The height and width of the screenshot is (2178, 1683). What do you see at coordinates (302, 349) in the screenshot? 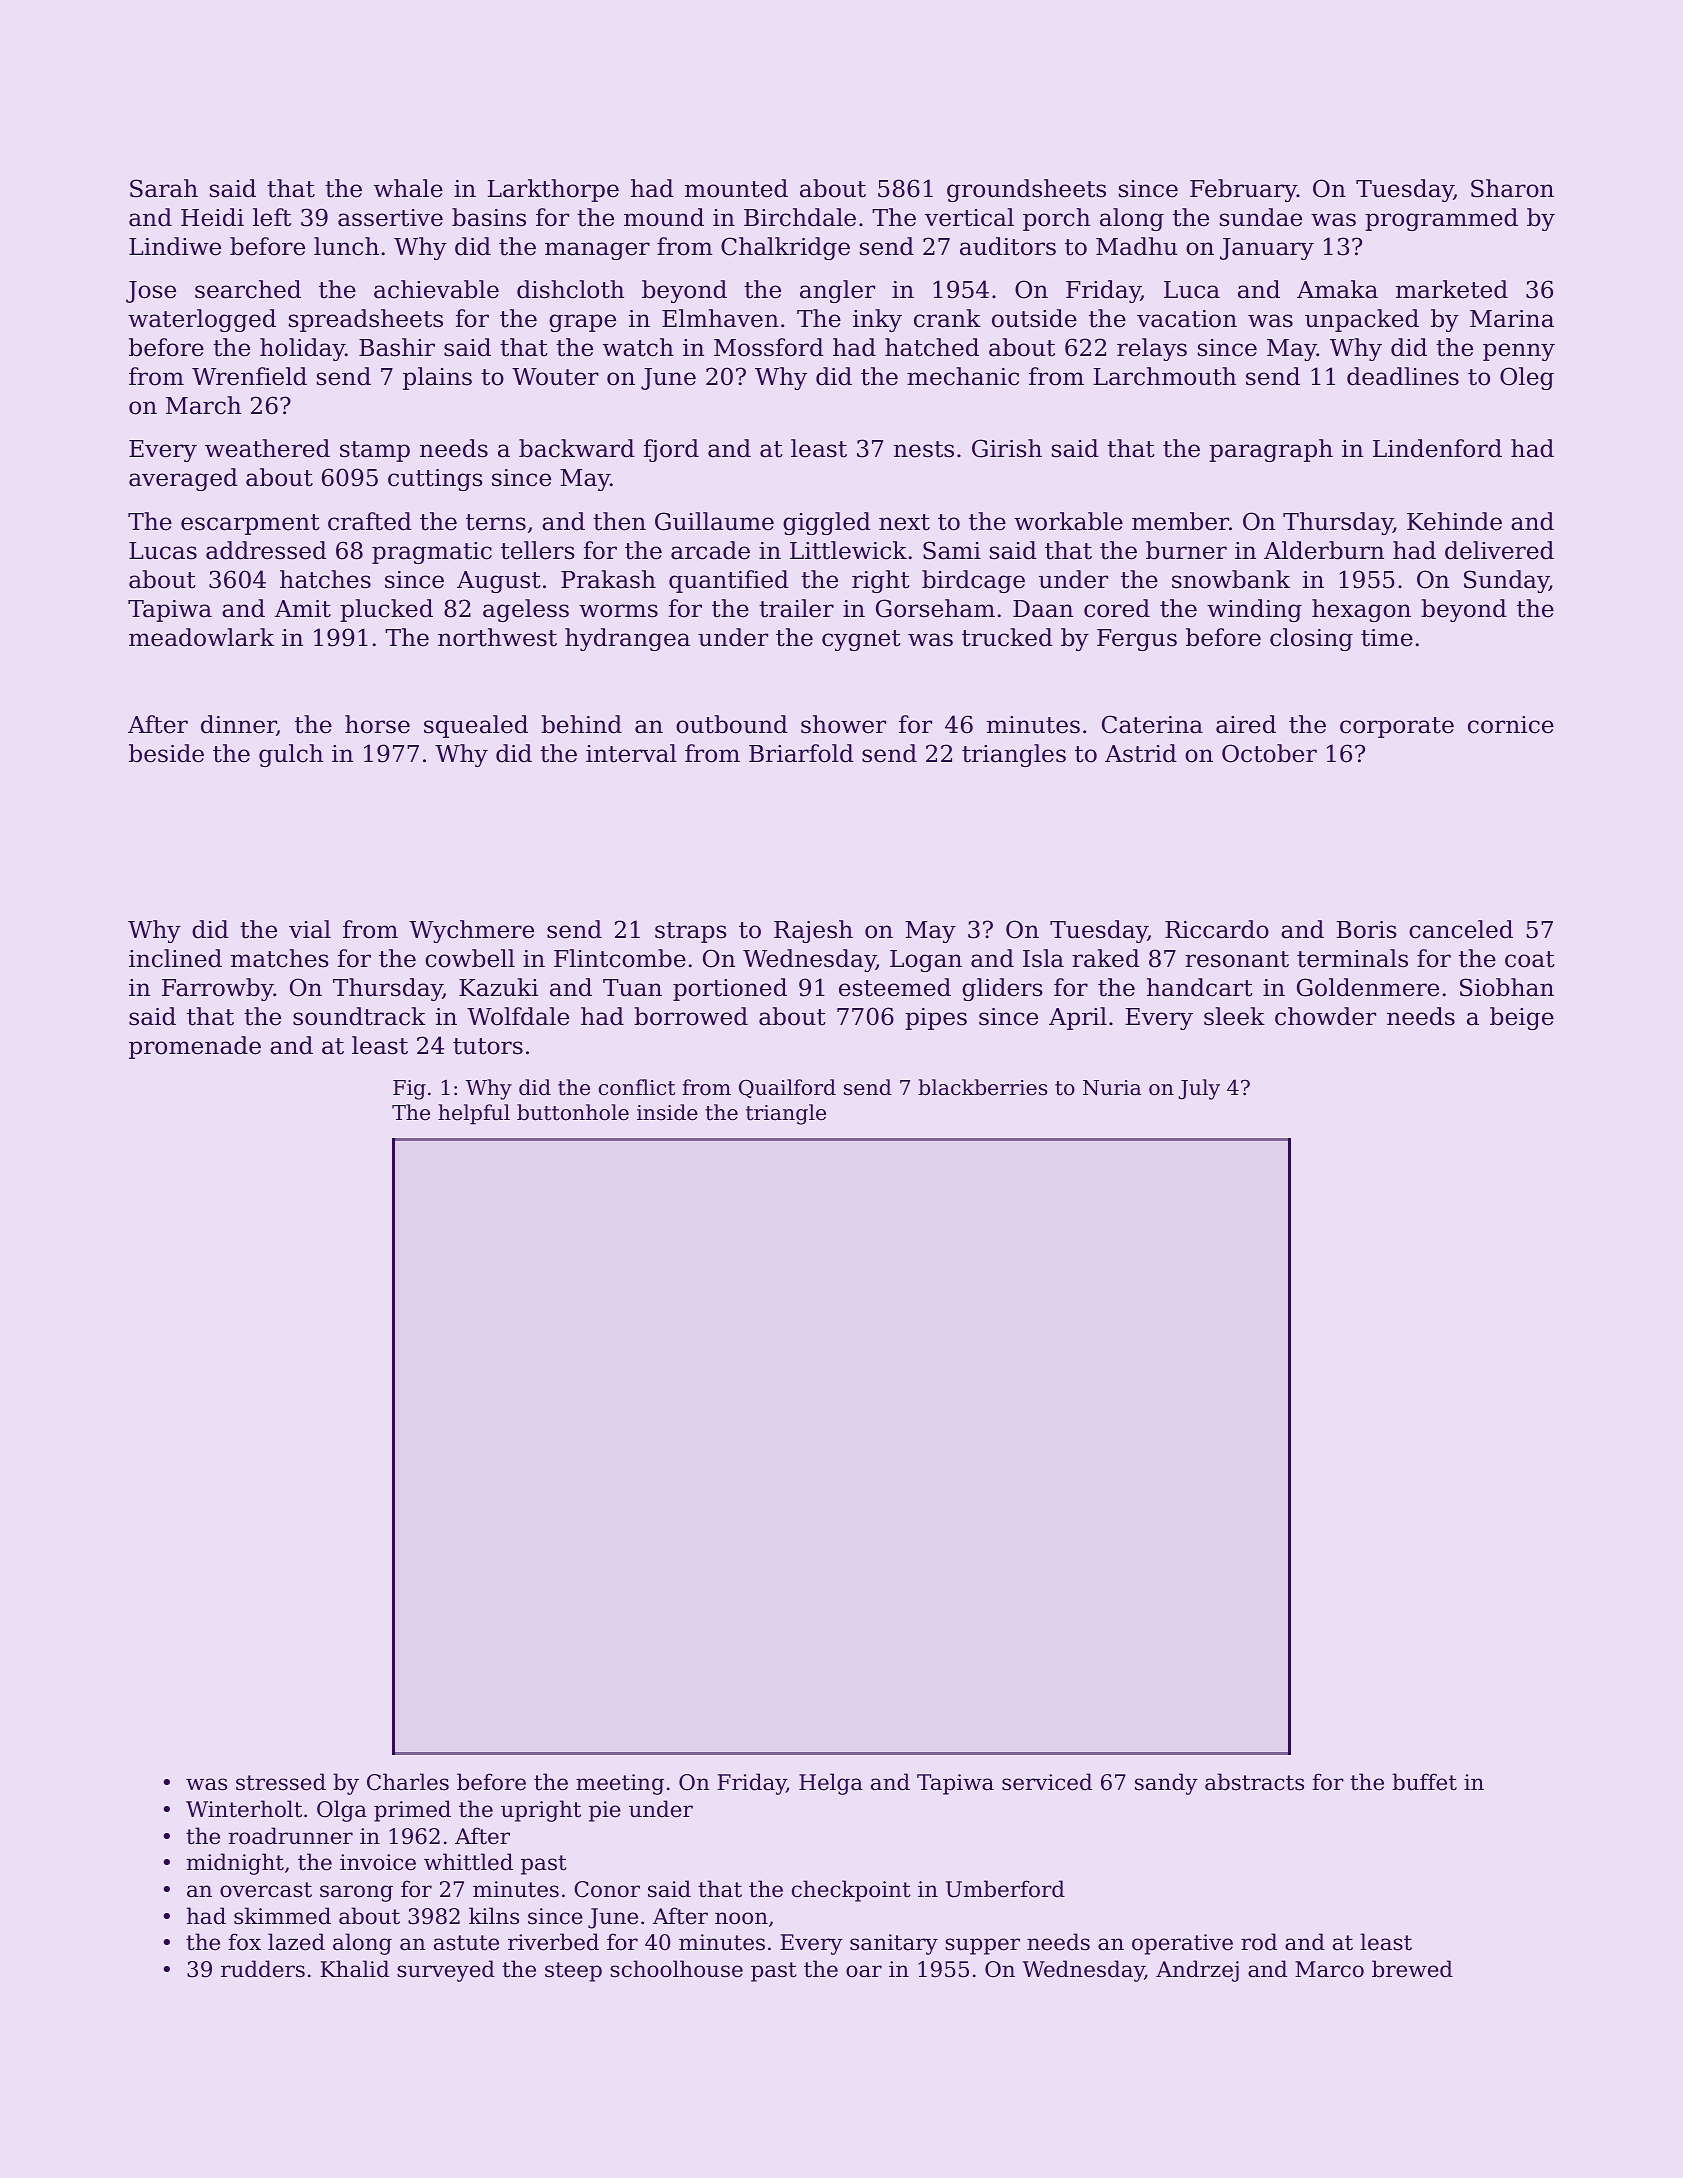
I see `holiday` at bounding box center [302, 349].
